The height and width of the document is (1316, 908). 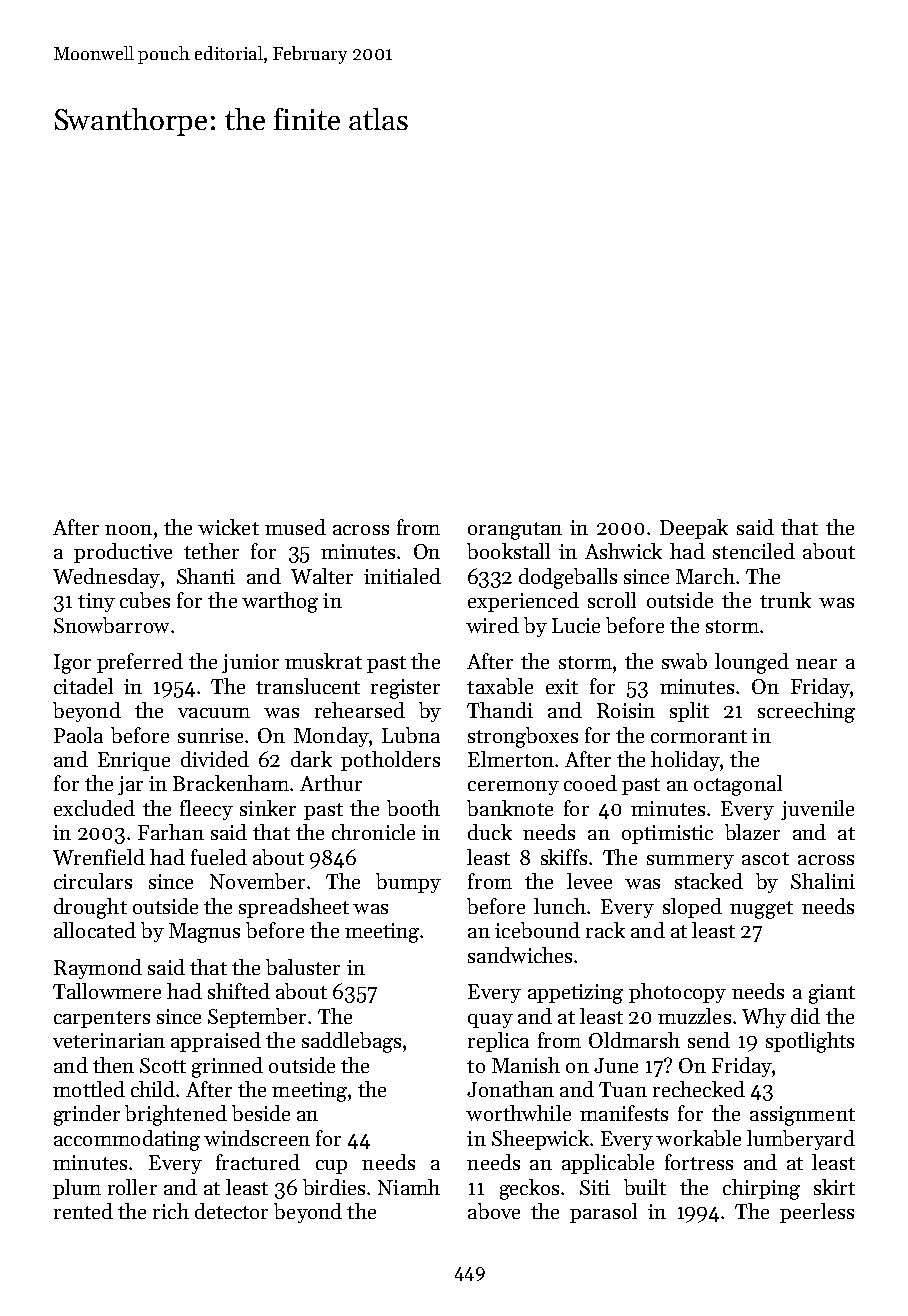 What do you see at coordinates (214, 713) in the document?
I see `vacuum` at bounding box center [214, 713].
